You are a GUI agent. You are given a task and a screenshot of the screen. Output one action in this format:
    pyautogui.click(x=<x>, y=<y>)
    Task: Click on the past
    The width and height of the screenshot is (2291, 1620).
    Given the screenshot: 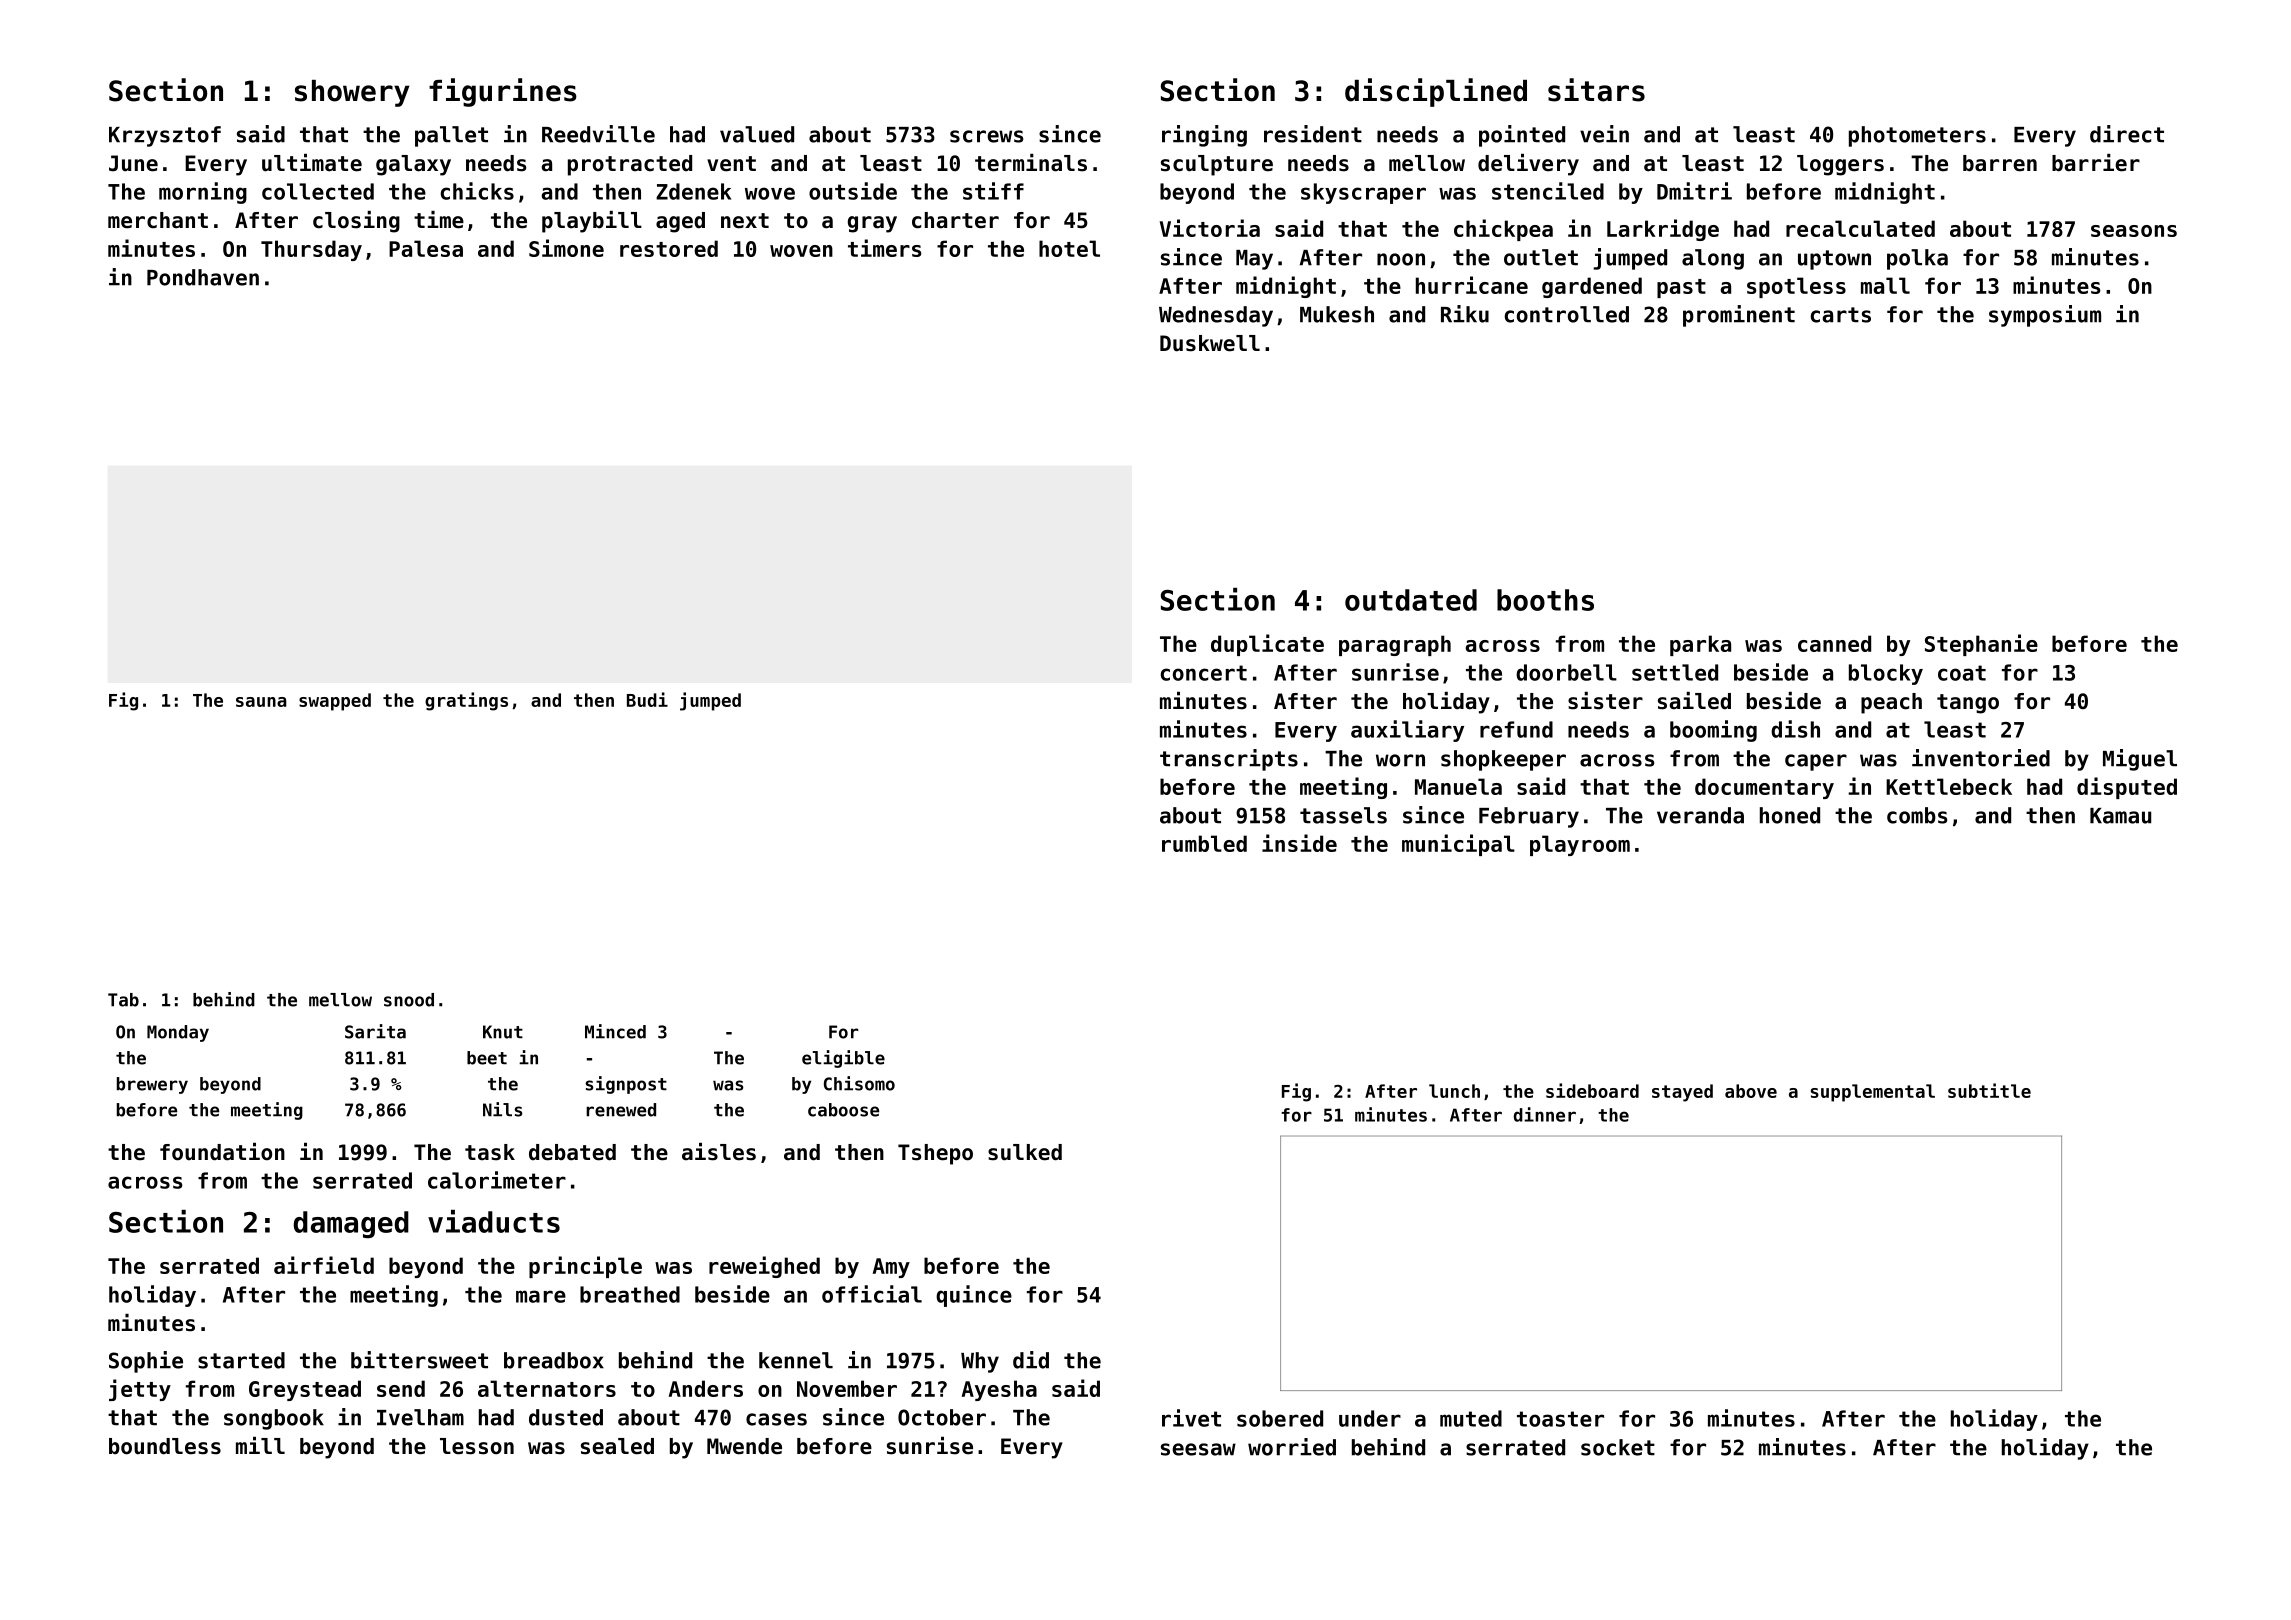 What is the action you would take?
    pyautogui.click(x=1681, y=288)
